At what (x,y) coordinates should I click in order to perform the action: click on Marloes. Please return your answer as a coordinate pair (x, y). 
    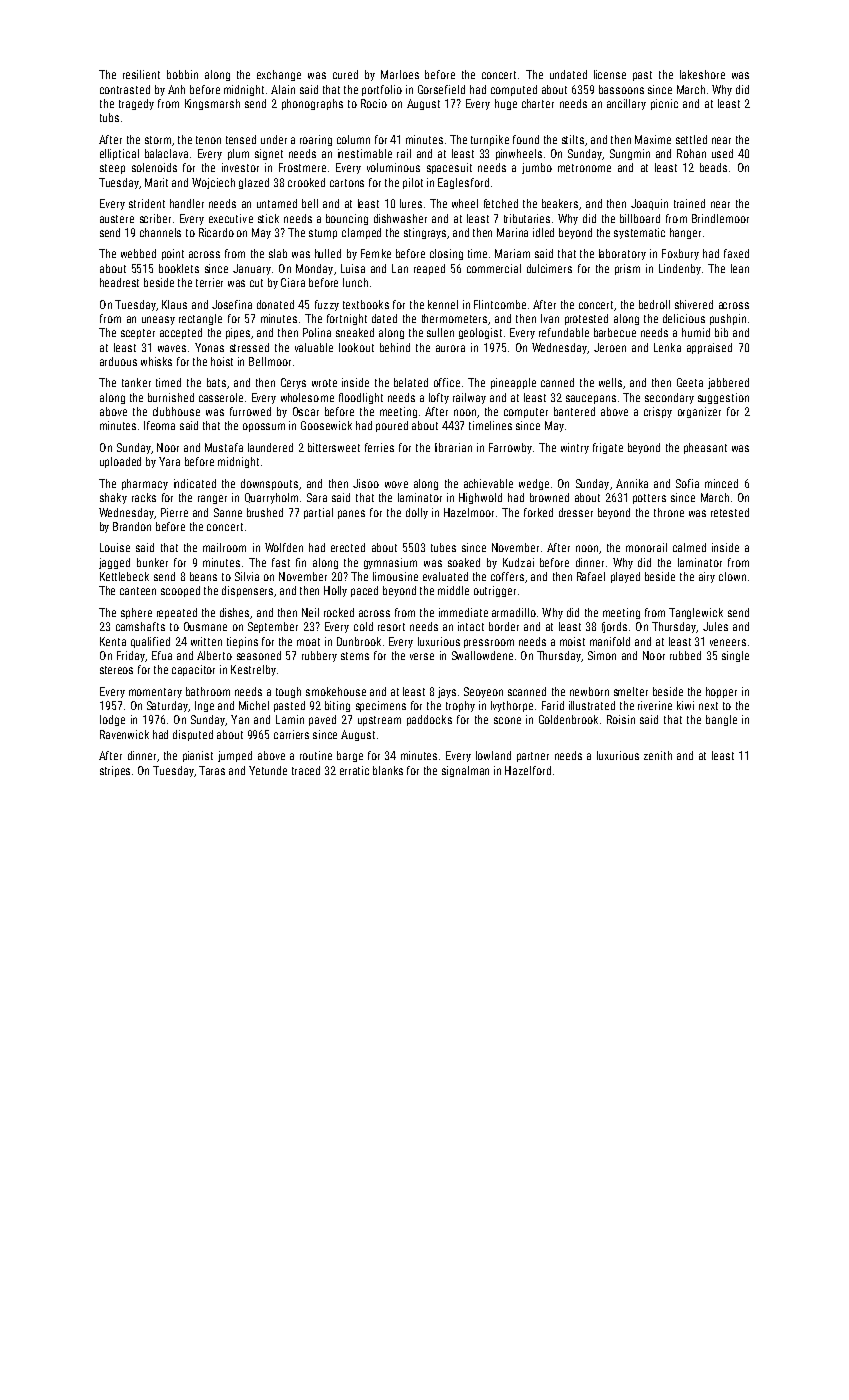
    Looking at the image, I should click on (400, 74).
